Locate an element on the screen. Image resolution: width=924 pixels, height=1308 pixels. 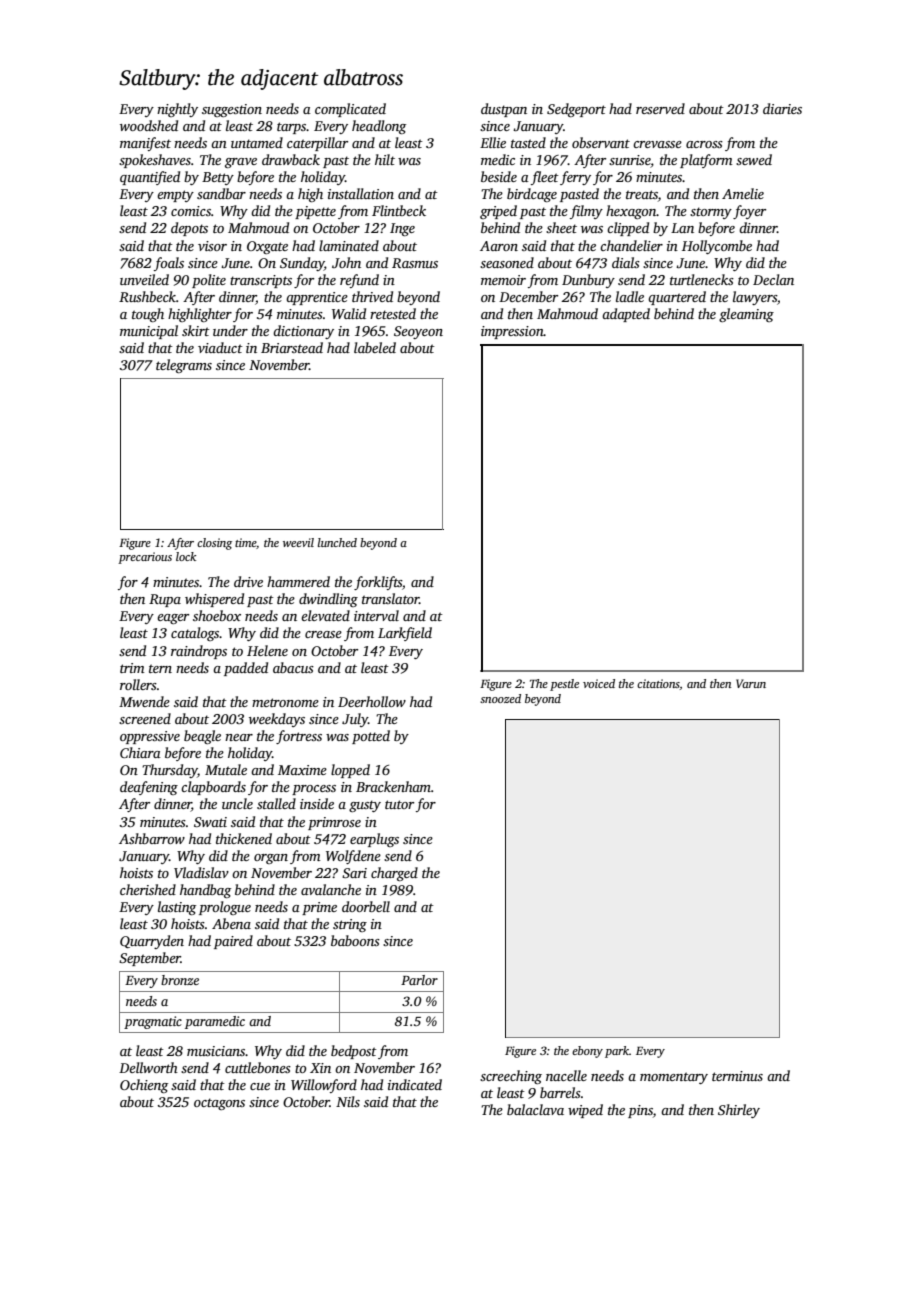
precarious is located at coordinates (145, 558).
